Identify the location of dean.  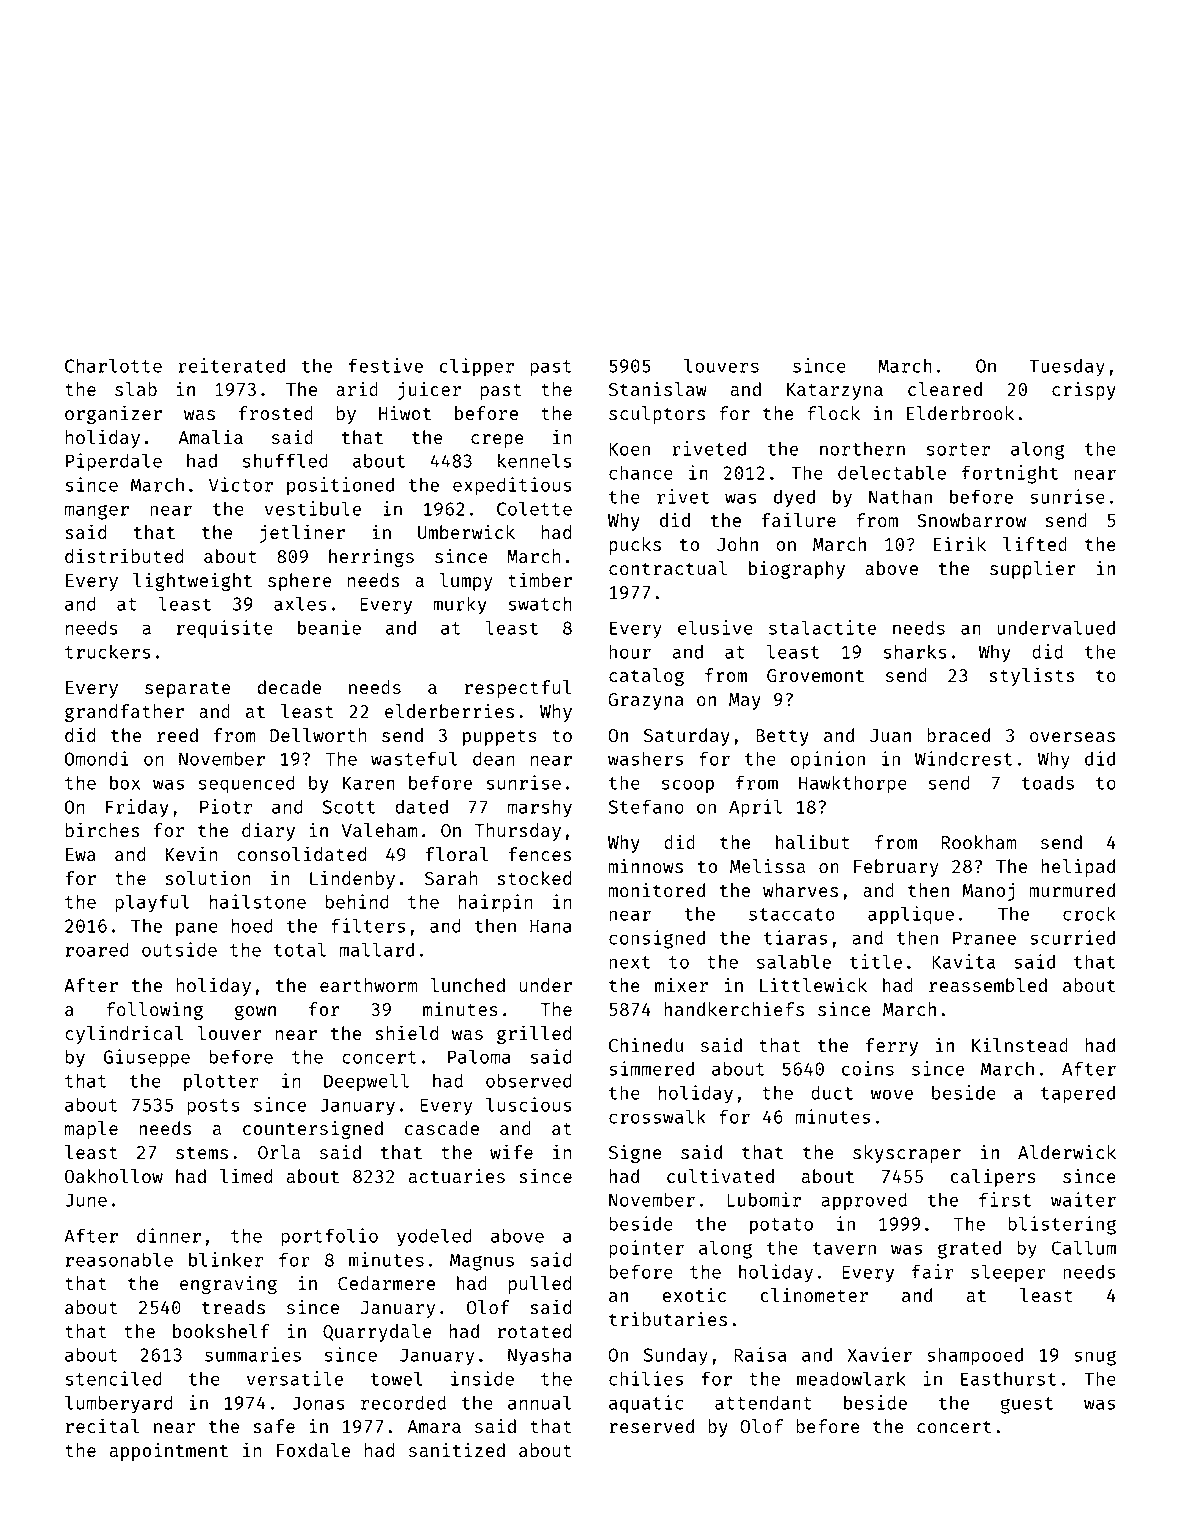
(493, 758).
